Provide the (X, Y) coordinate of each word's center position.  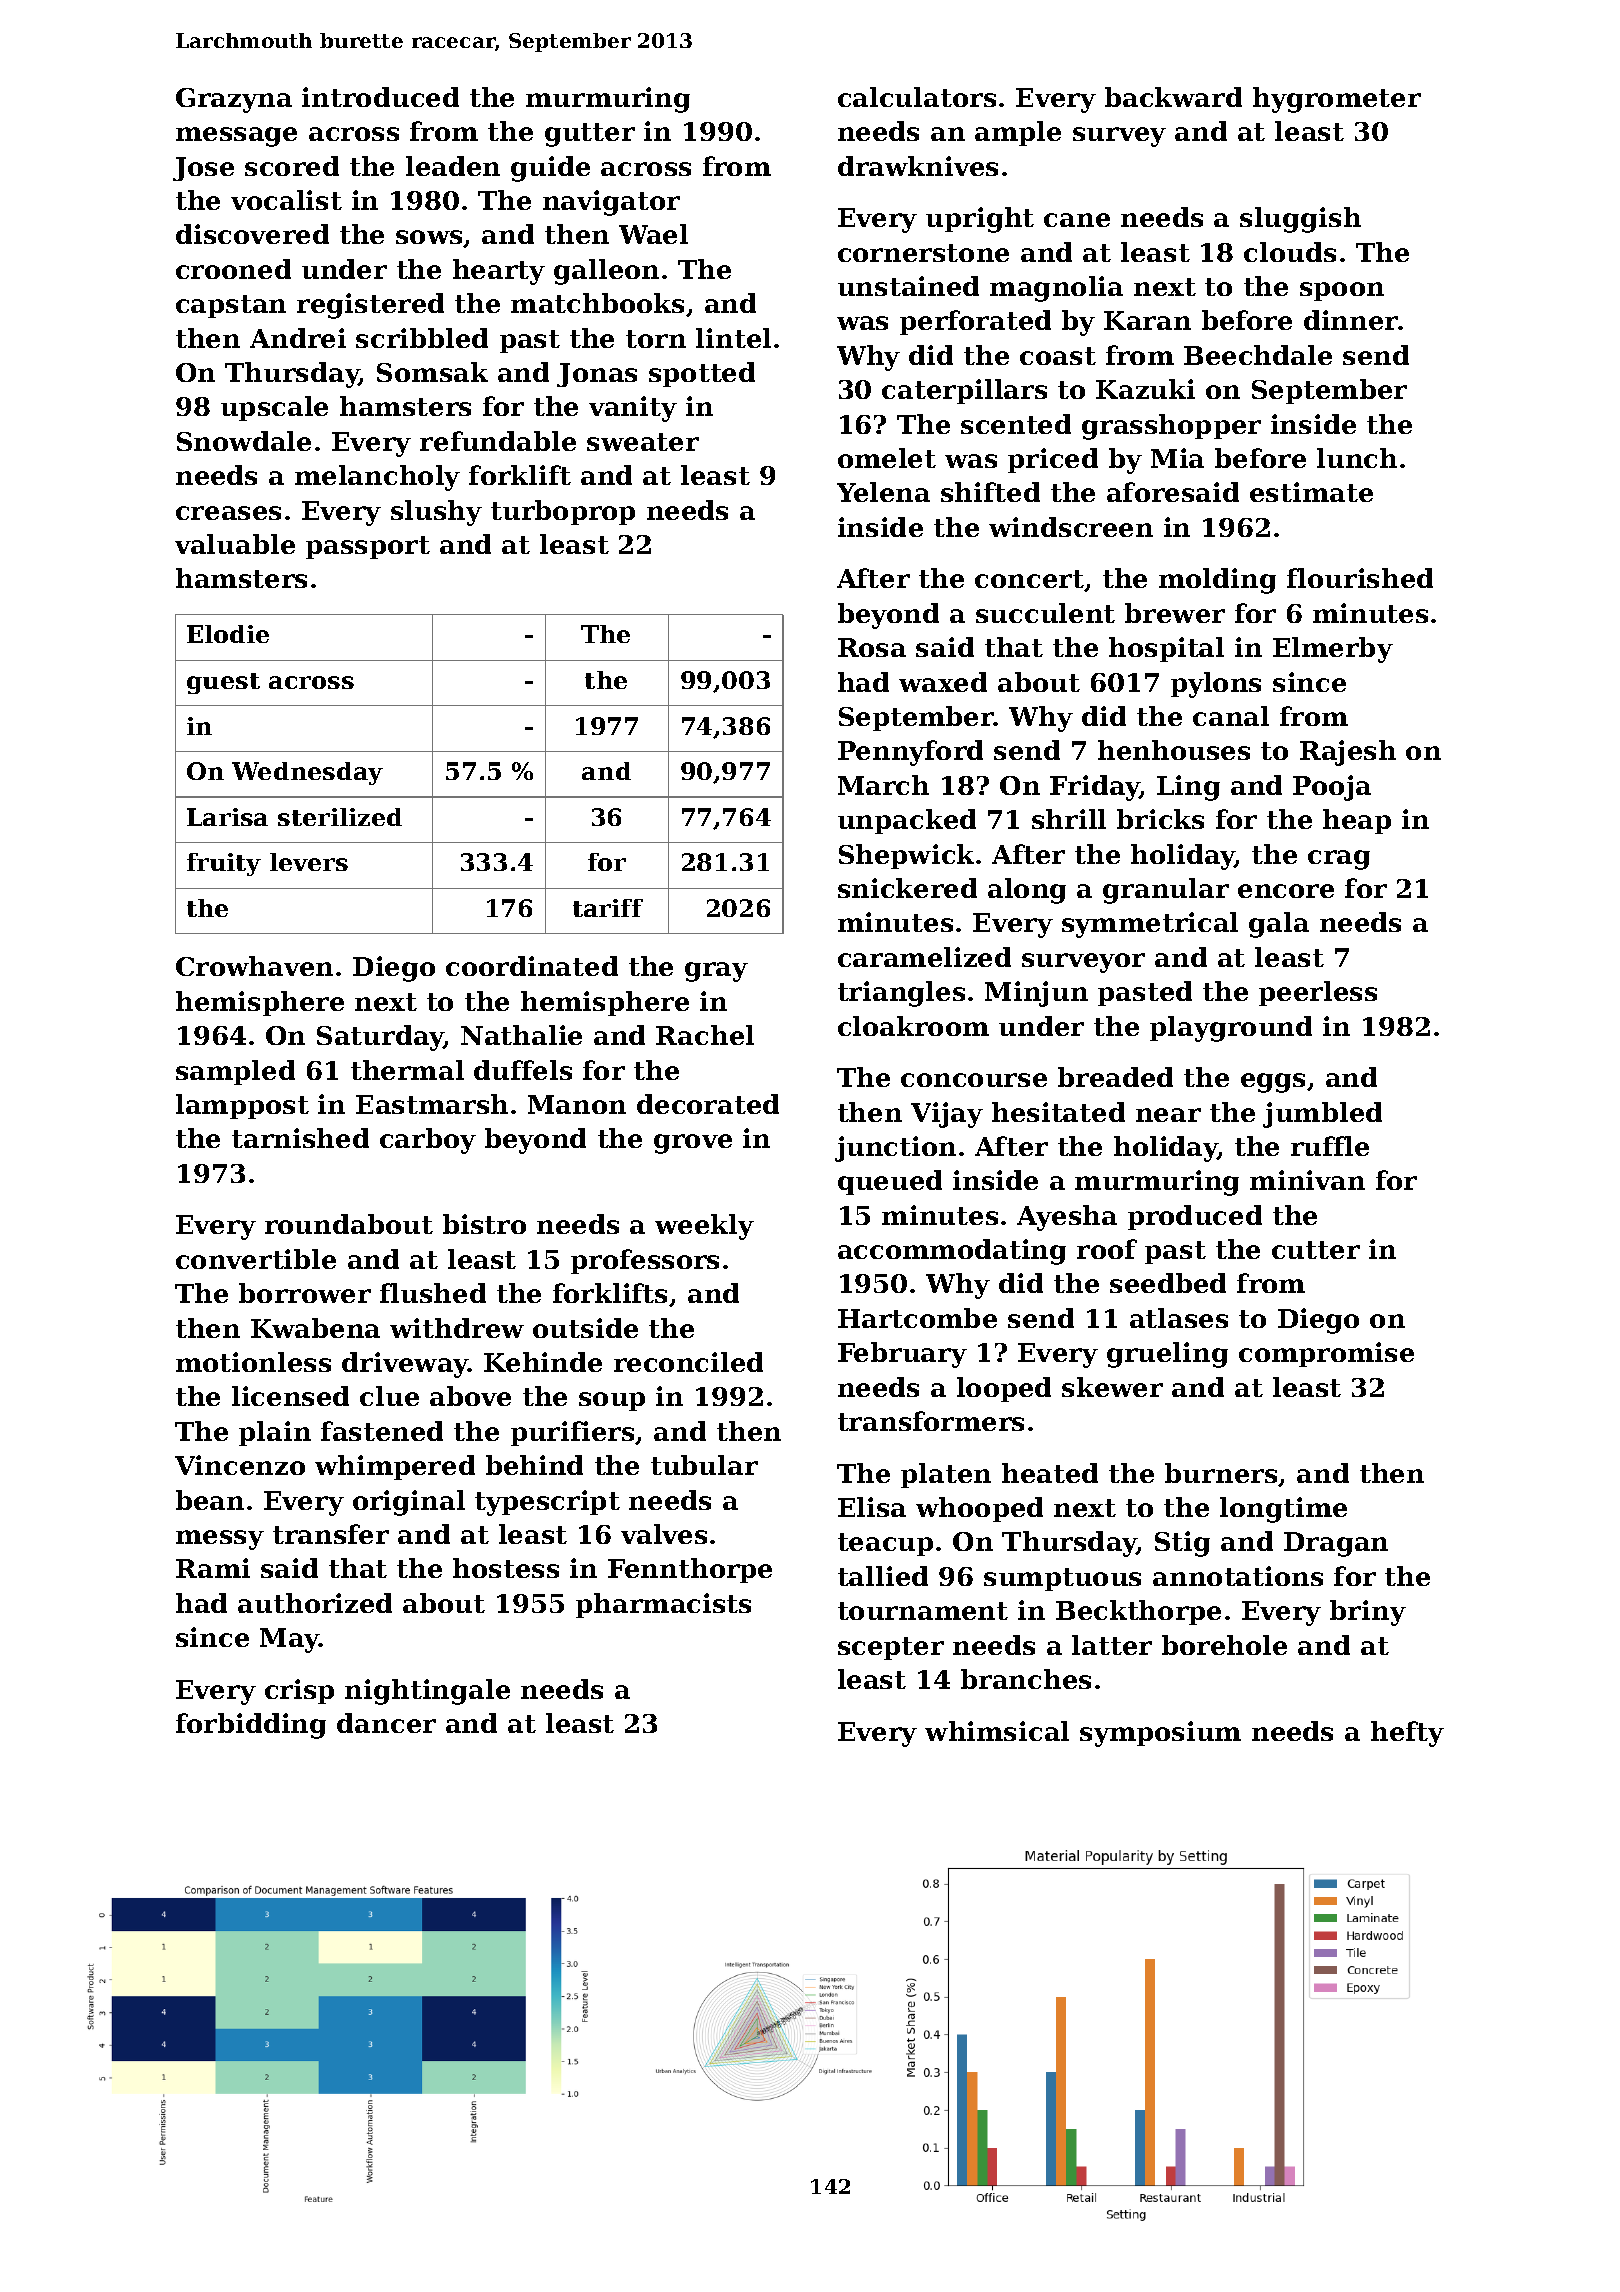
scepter (891, 1648)
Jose (203, 169)
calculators (917, 97)
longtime (1283, 1510)
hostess (506, 1568)
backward (1173, 97)
